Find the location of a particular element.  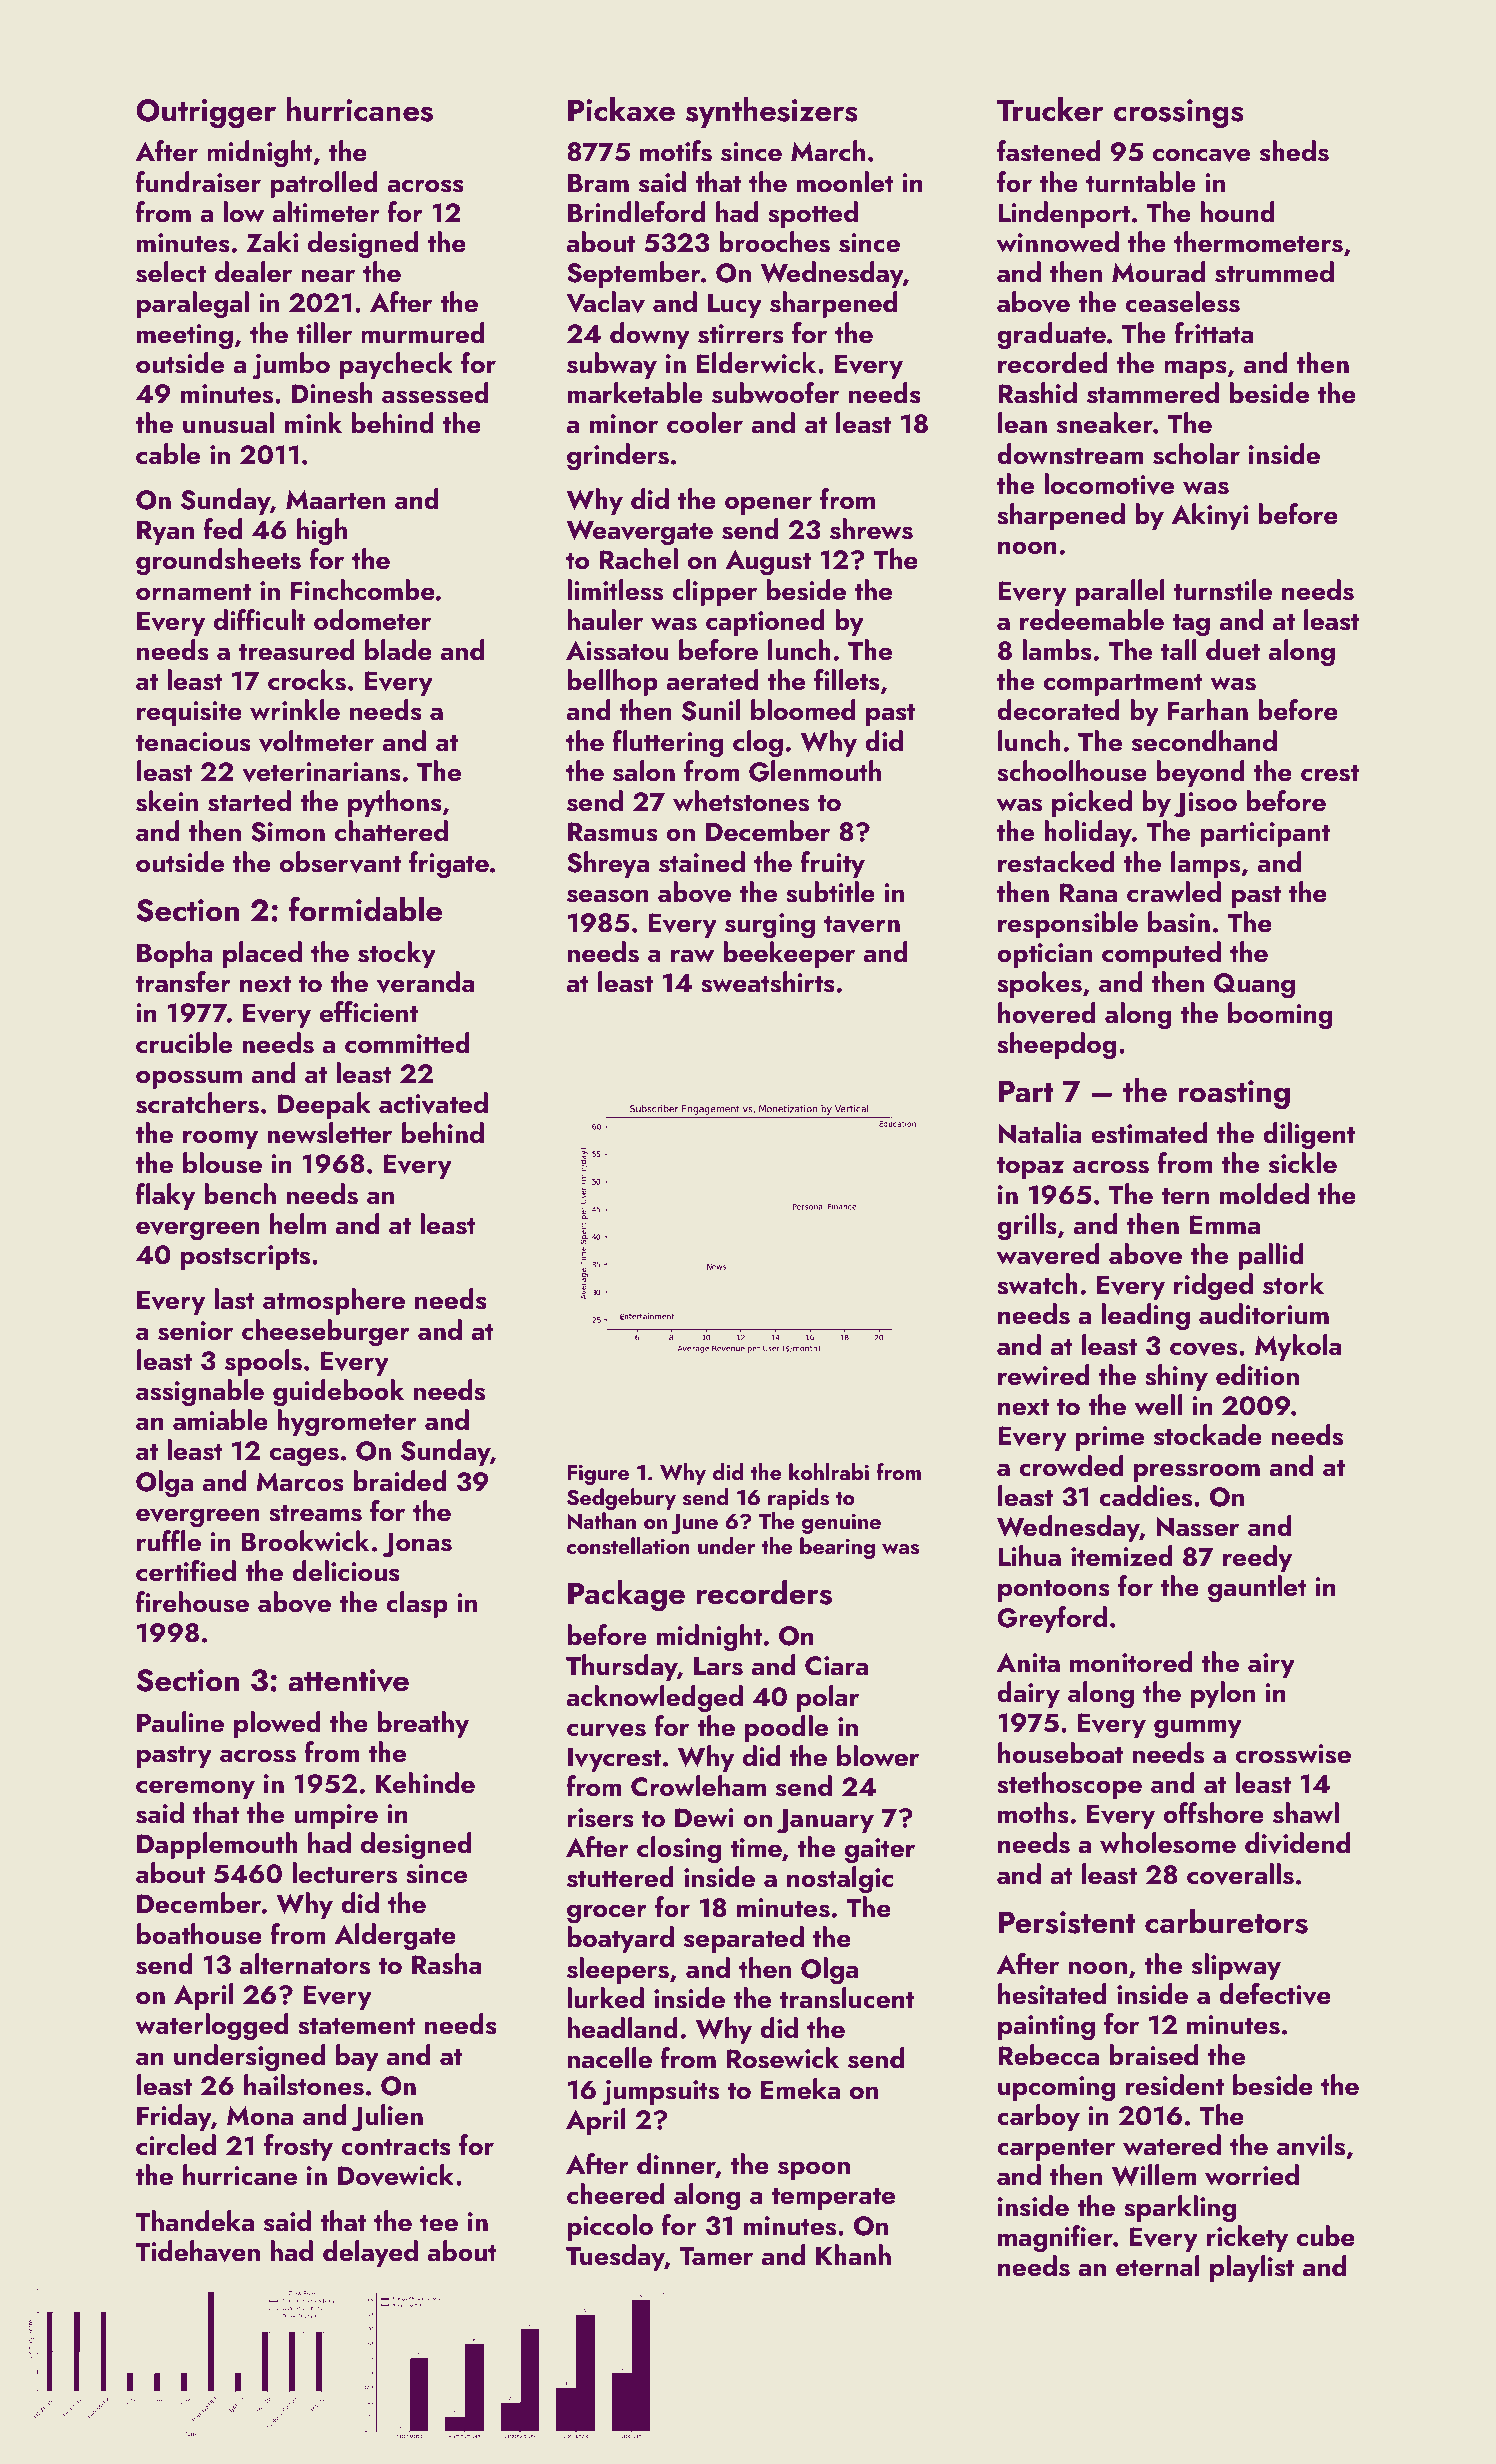

shiny is located at coordinates (1176, 1377).
